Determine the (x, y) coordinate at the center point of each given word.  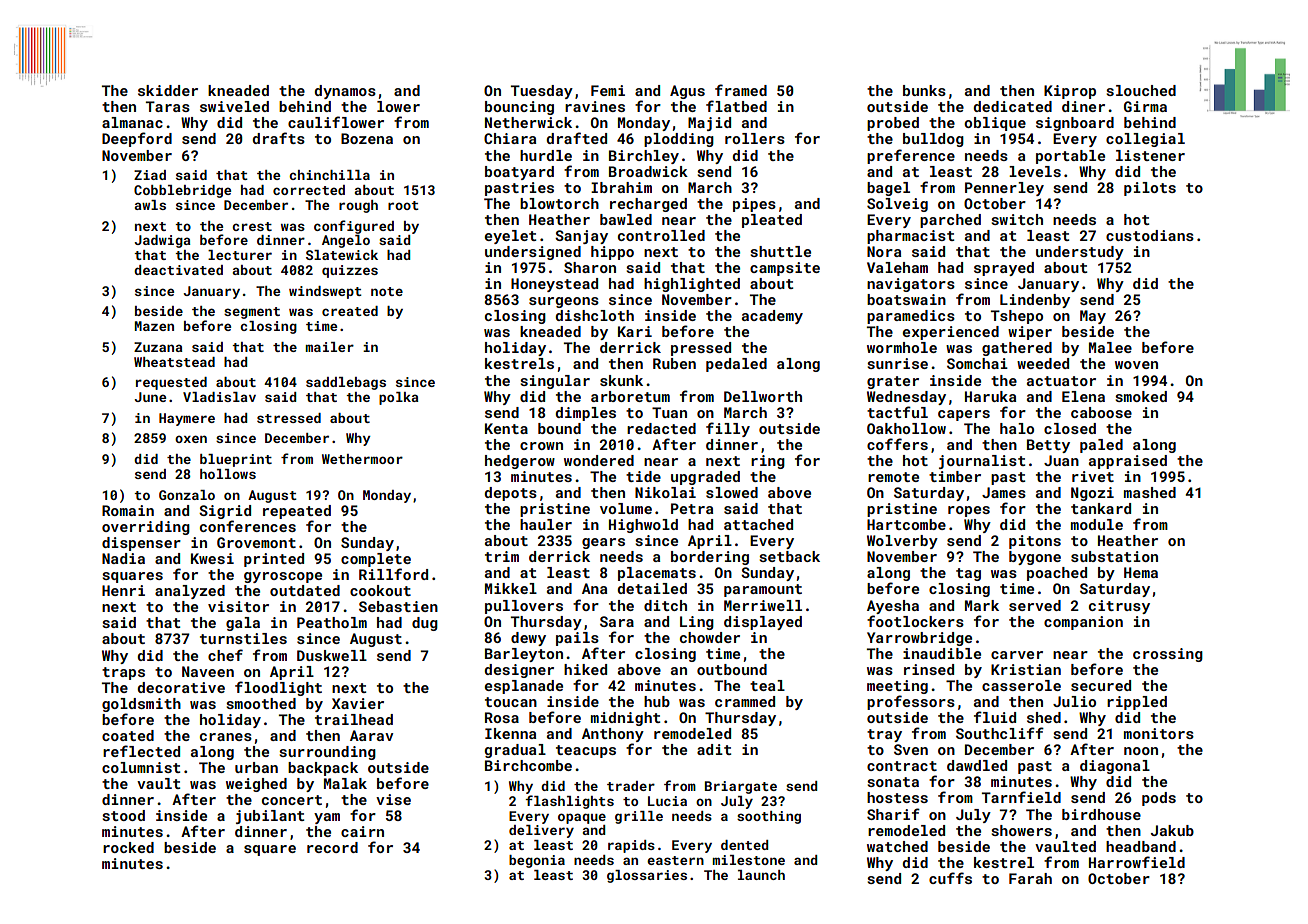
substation (1114, 556)
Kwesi (212, 558)
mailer (329, 347)
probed (893, 124)
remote (893, 477)
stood (123, 815)
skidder (168, 90)
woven (1136, 365)
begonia (537, 861)
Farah (1030, 878)
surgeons (564, 302)
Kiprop (1070, 92)
